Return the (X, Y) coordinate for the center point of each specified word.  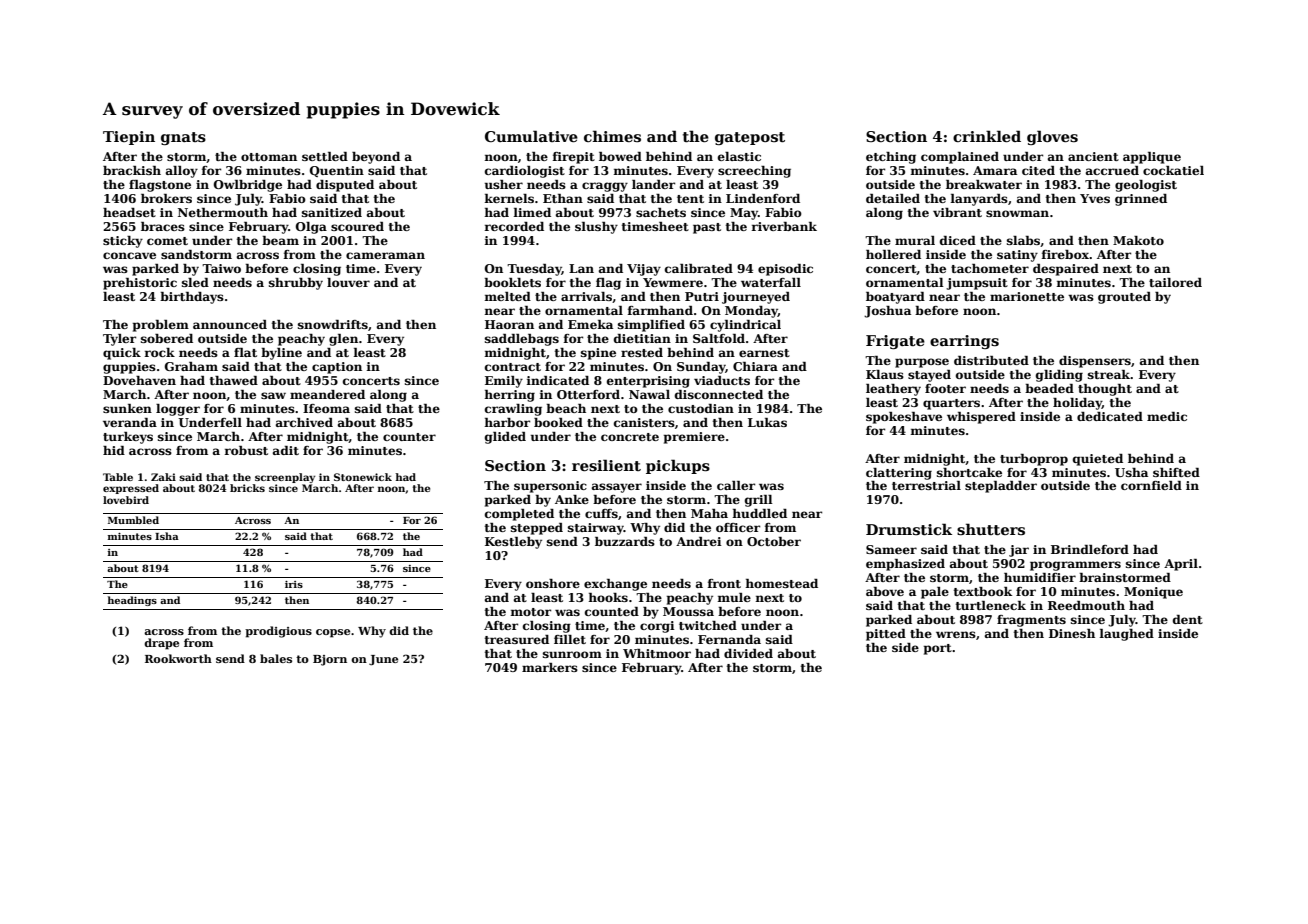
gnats (183, 138)
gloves (1052, 137)
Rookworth (178, 658)
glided (505, 438)
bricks (247, 488)
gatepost (750, 138)
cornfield (1151, 485)
